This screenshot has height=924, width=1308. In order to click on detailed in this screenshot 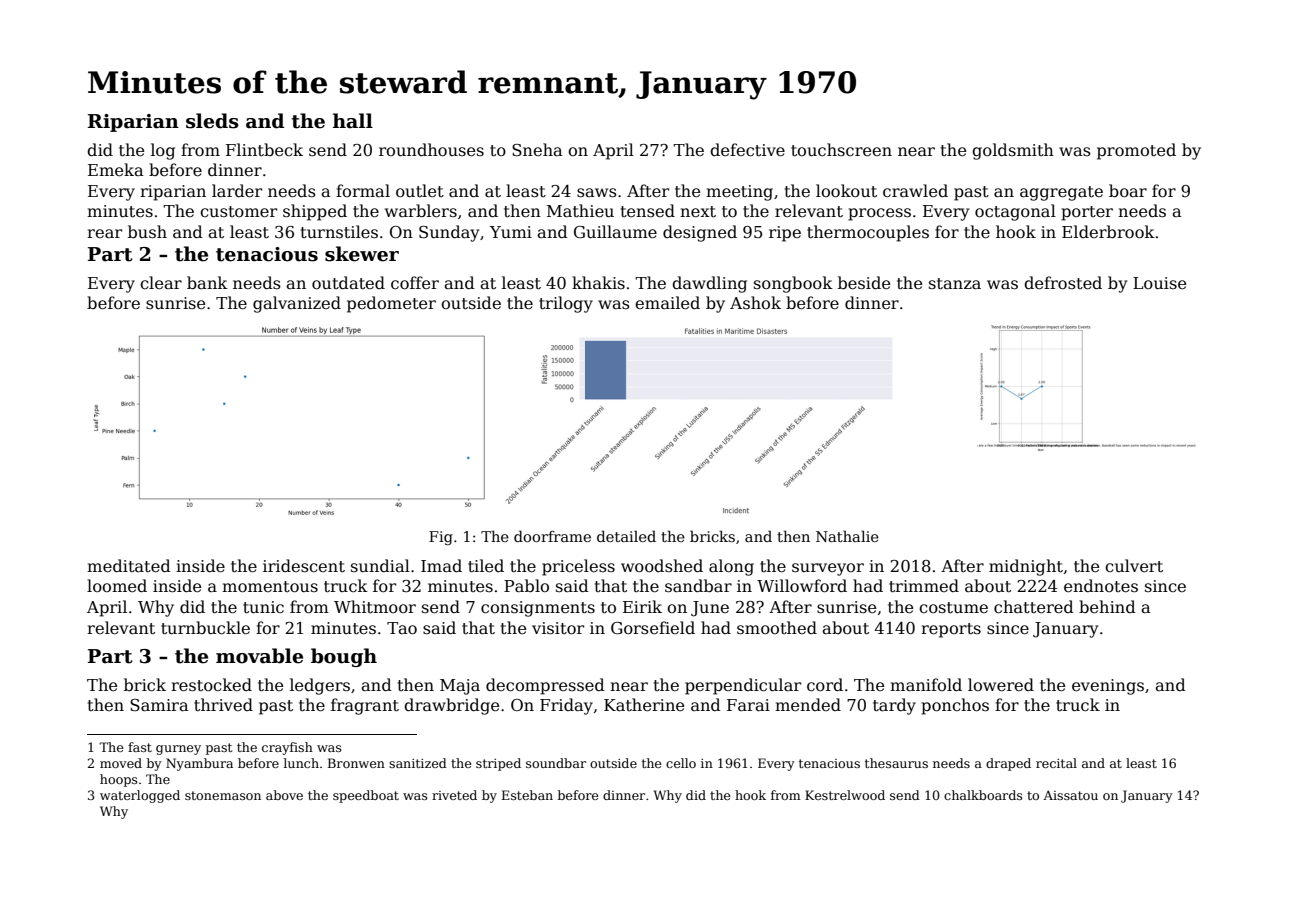, I will do `click(626, 536)`.
